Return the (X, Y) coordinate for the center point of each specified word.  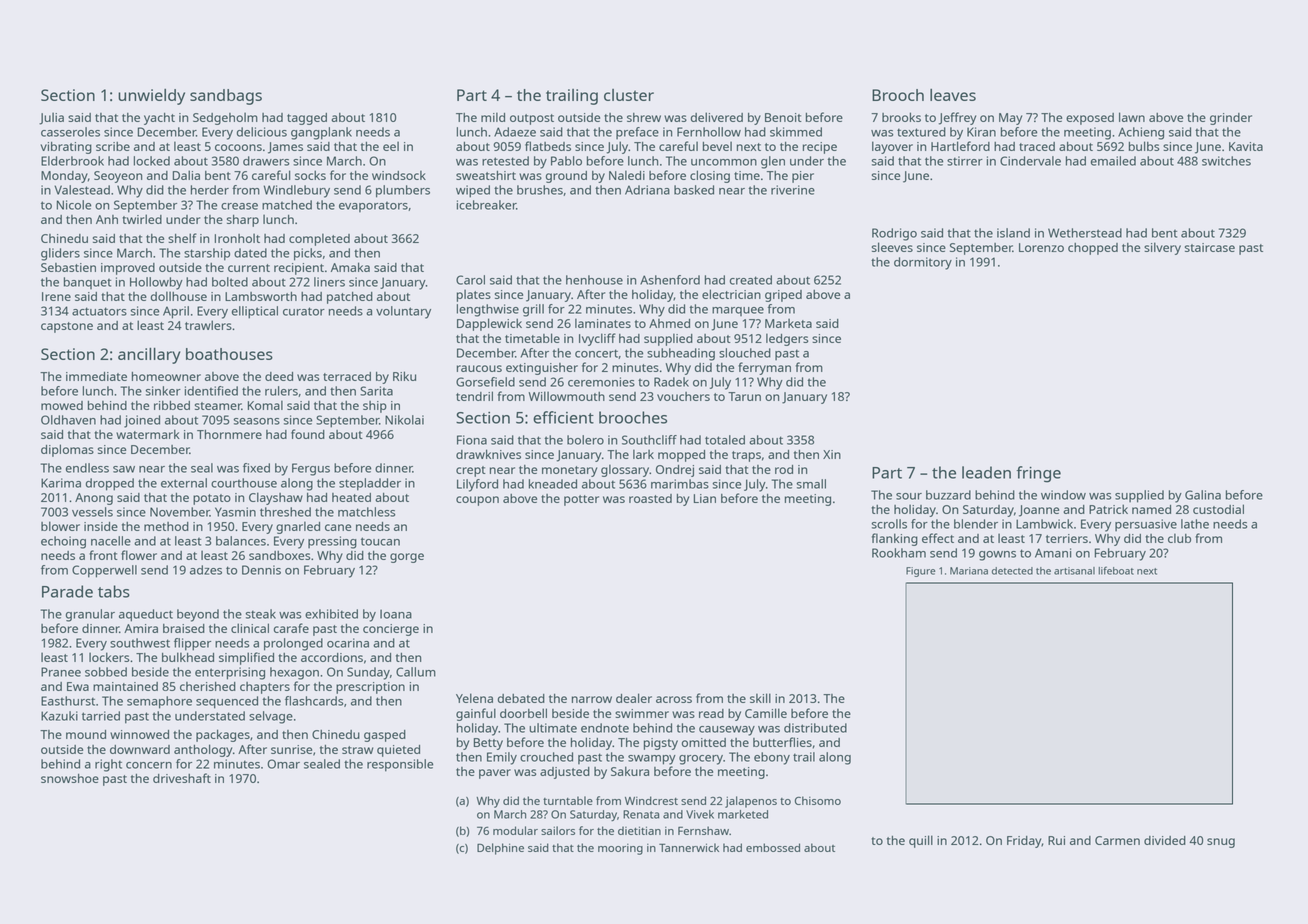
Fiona (472, 440)
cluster (629, 95)
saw (124, 469)
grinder (1231, 119)
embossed (773, 847)
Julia (51, 118)
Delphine (500, 849)
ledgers (787, 339)
